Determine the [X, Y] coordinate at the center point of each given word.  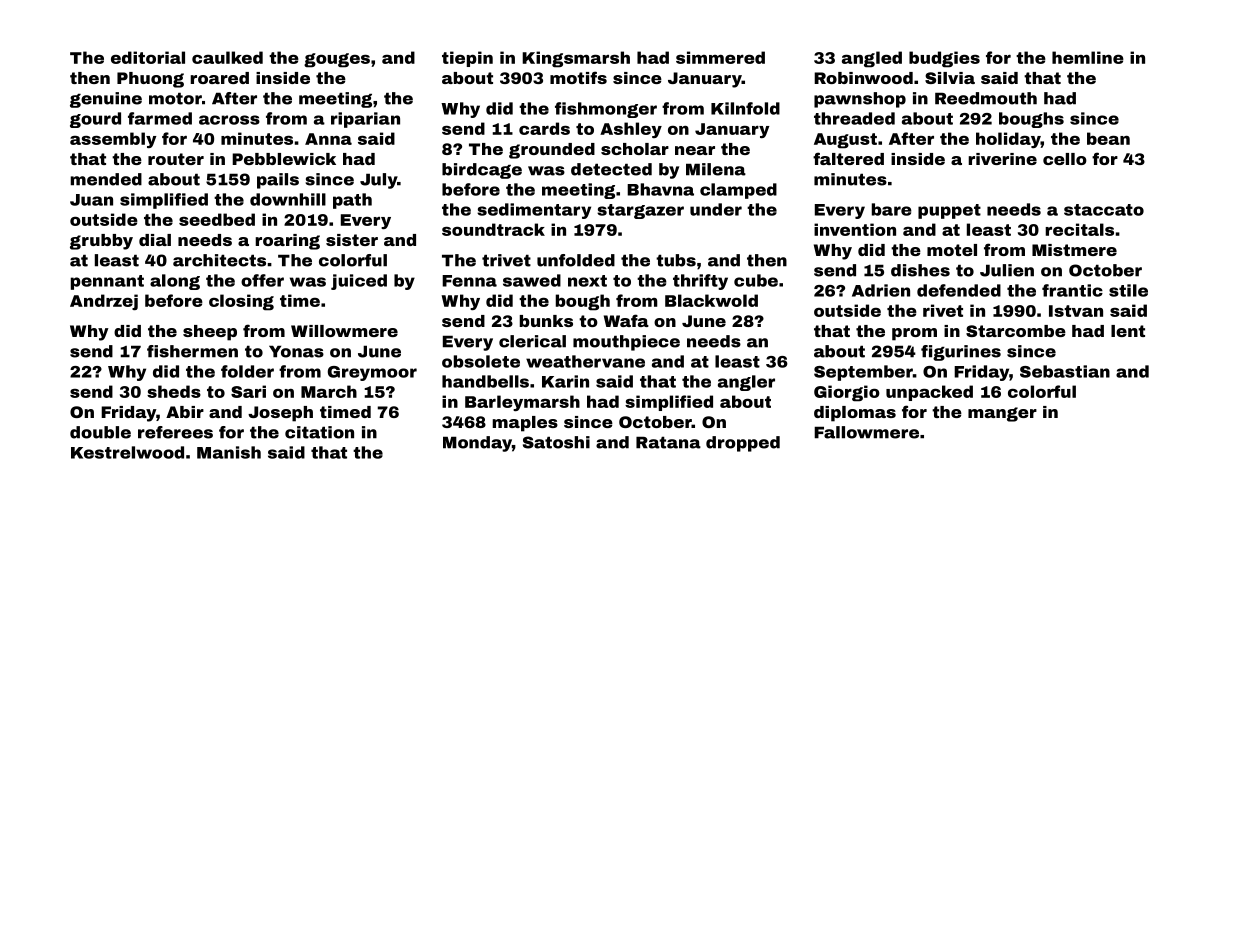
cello [1065, 159]
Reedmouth [986, 98]
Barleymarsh [522, 403]
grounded [552, 151]
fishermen [192, 351]
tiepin [467, 59]
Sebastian [1065, 371]
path [352, 201]
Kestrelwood [127, 452]
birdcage [482, 171]
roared [219, 78]
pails [278, 181]
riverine [1002, 159]
